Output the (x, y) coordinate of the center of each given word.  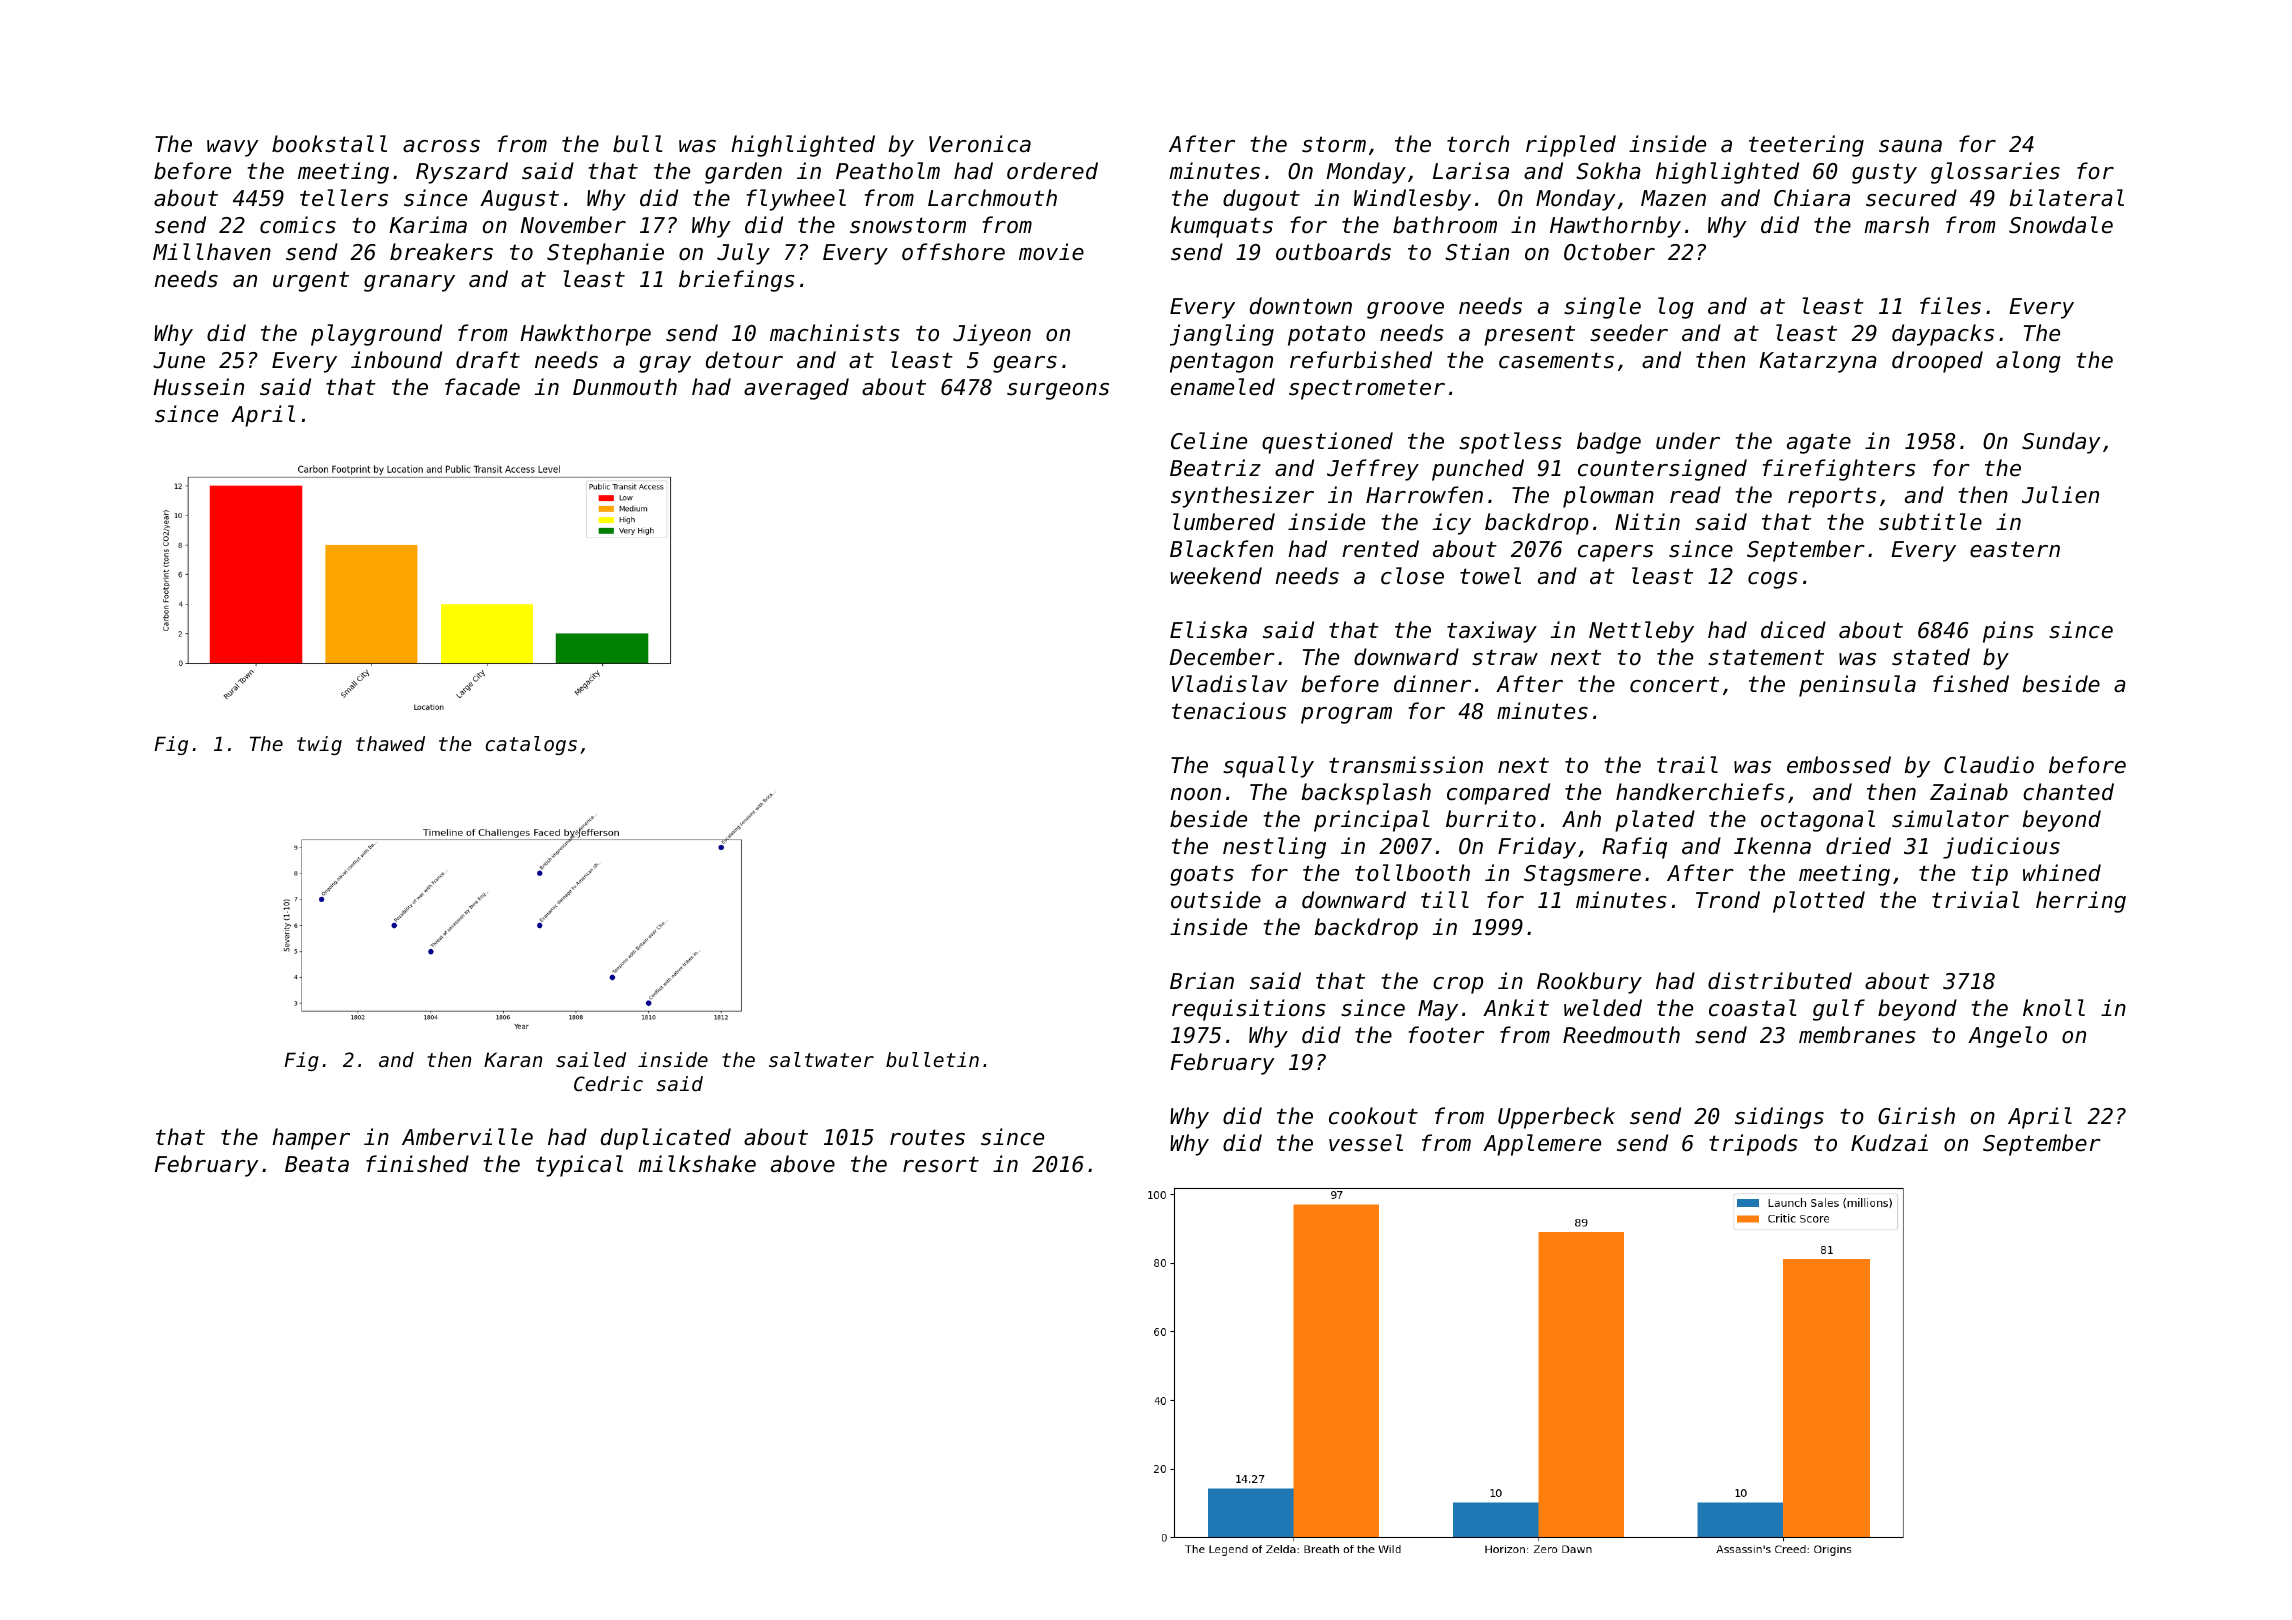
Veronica (980, 144)
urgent (311, 281)
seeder (1629, 333)
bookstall (329, 144)
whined (2062, 873)
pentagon (1221, 362)
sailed (591, 1060)
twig (319, 745)
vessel (1366, 1143)
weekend (1216, 576)
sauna (1910, 146)
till (1445, 899)
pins (2008, 632)
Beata (317, 1164)
